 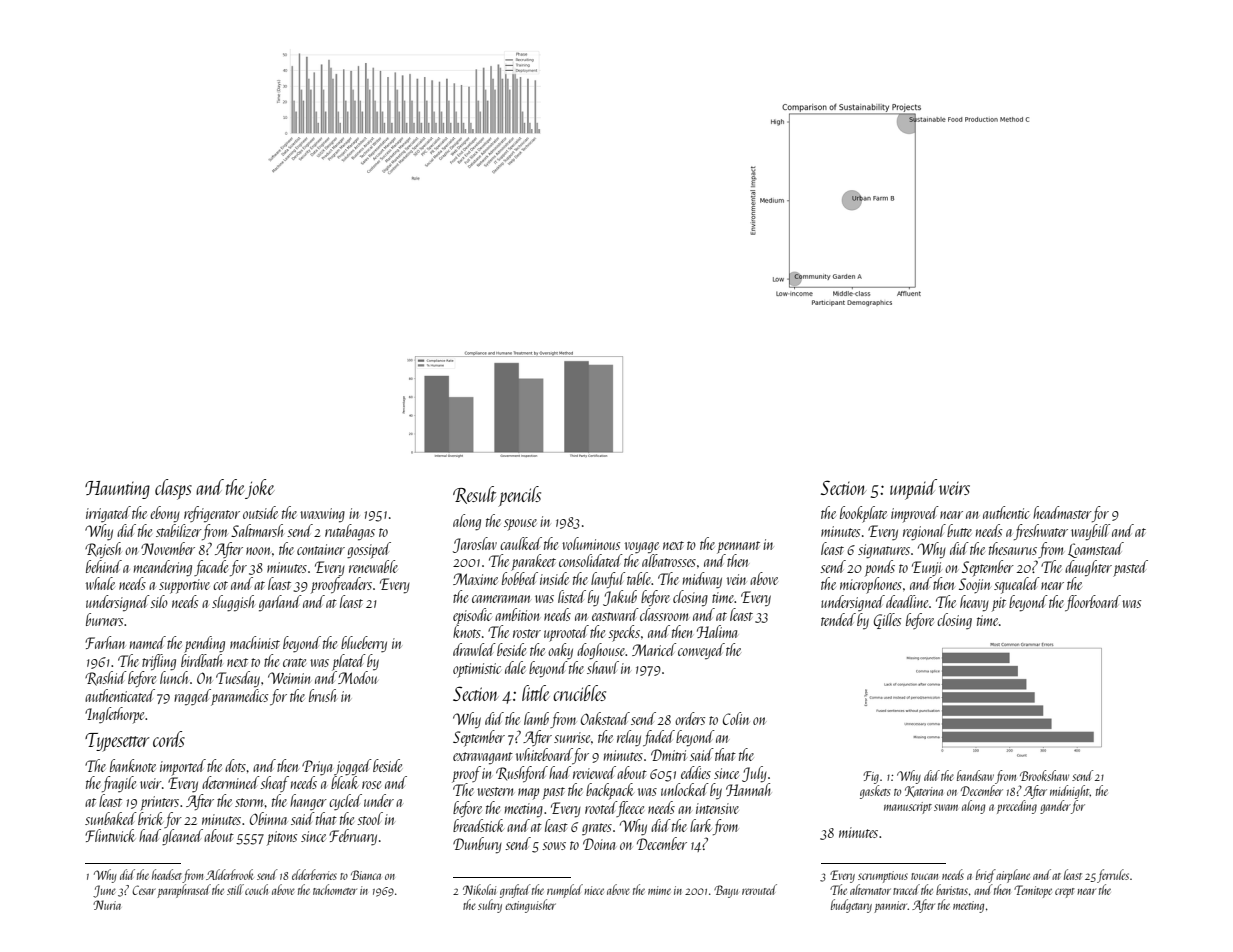 What do you see at coordinates (107, 905) in the screenshot?
I see `Nuria` at bounding box center [107, 905].
